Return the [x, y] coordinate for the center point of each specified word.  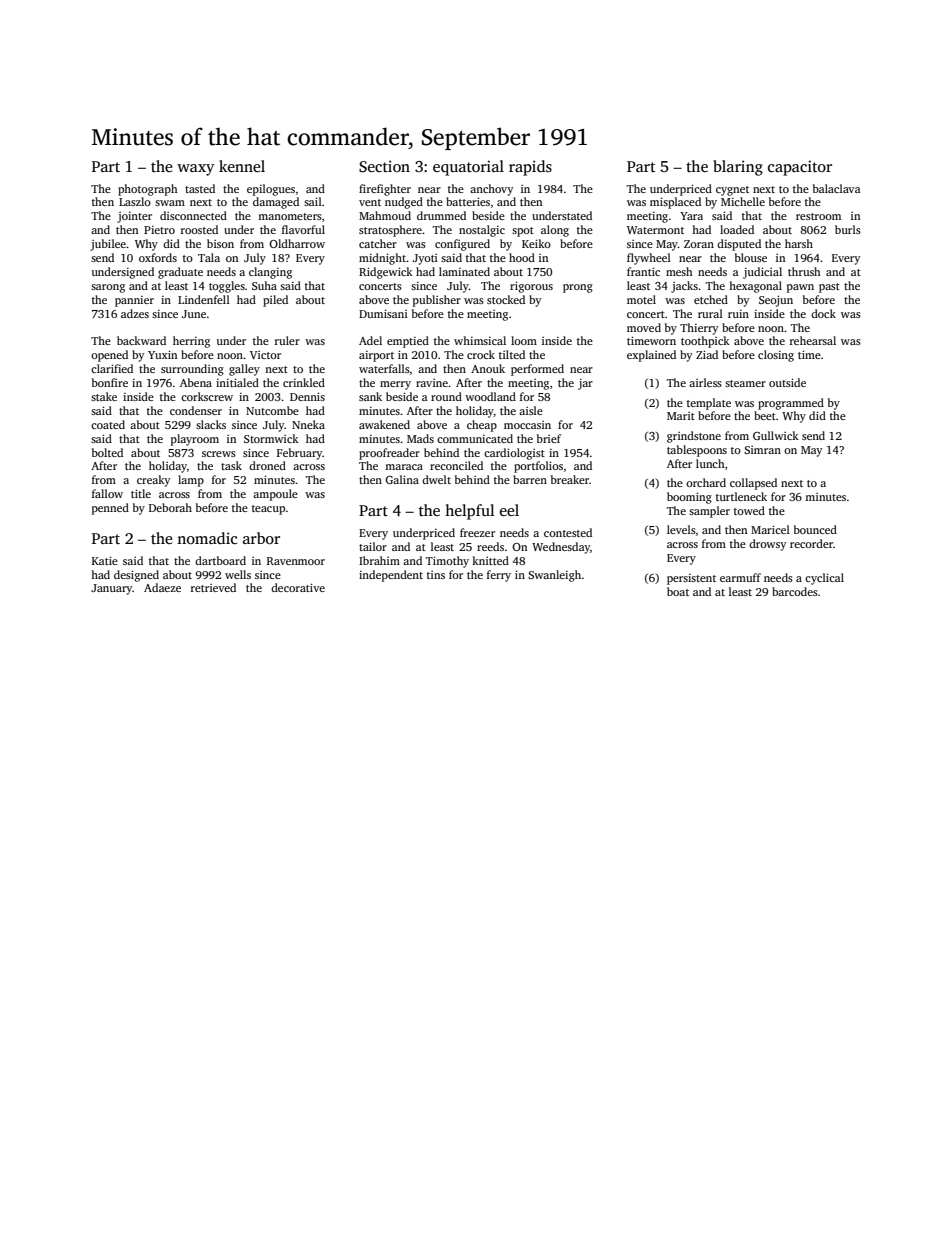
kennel [242, 166]
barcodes [795, 591]
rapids [530, 168]
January [112, 589]
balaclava [837, 188]
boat [678, 591]
